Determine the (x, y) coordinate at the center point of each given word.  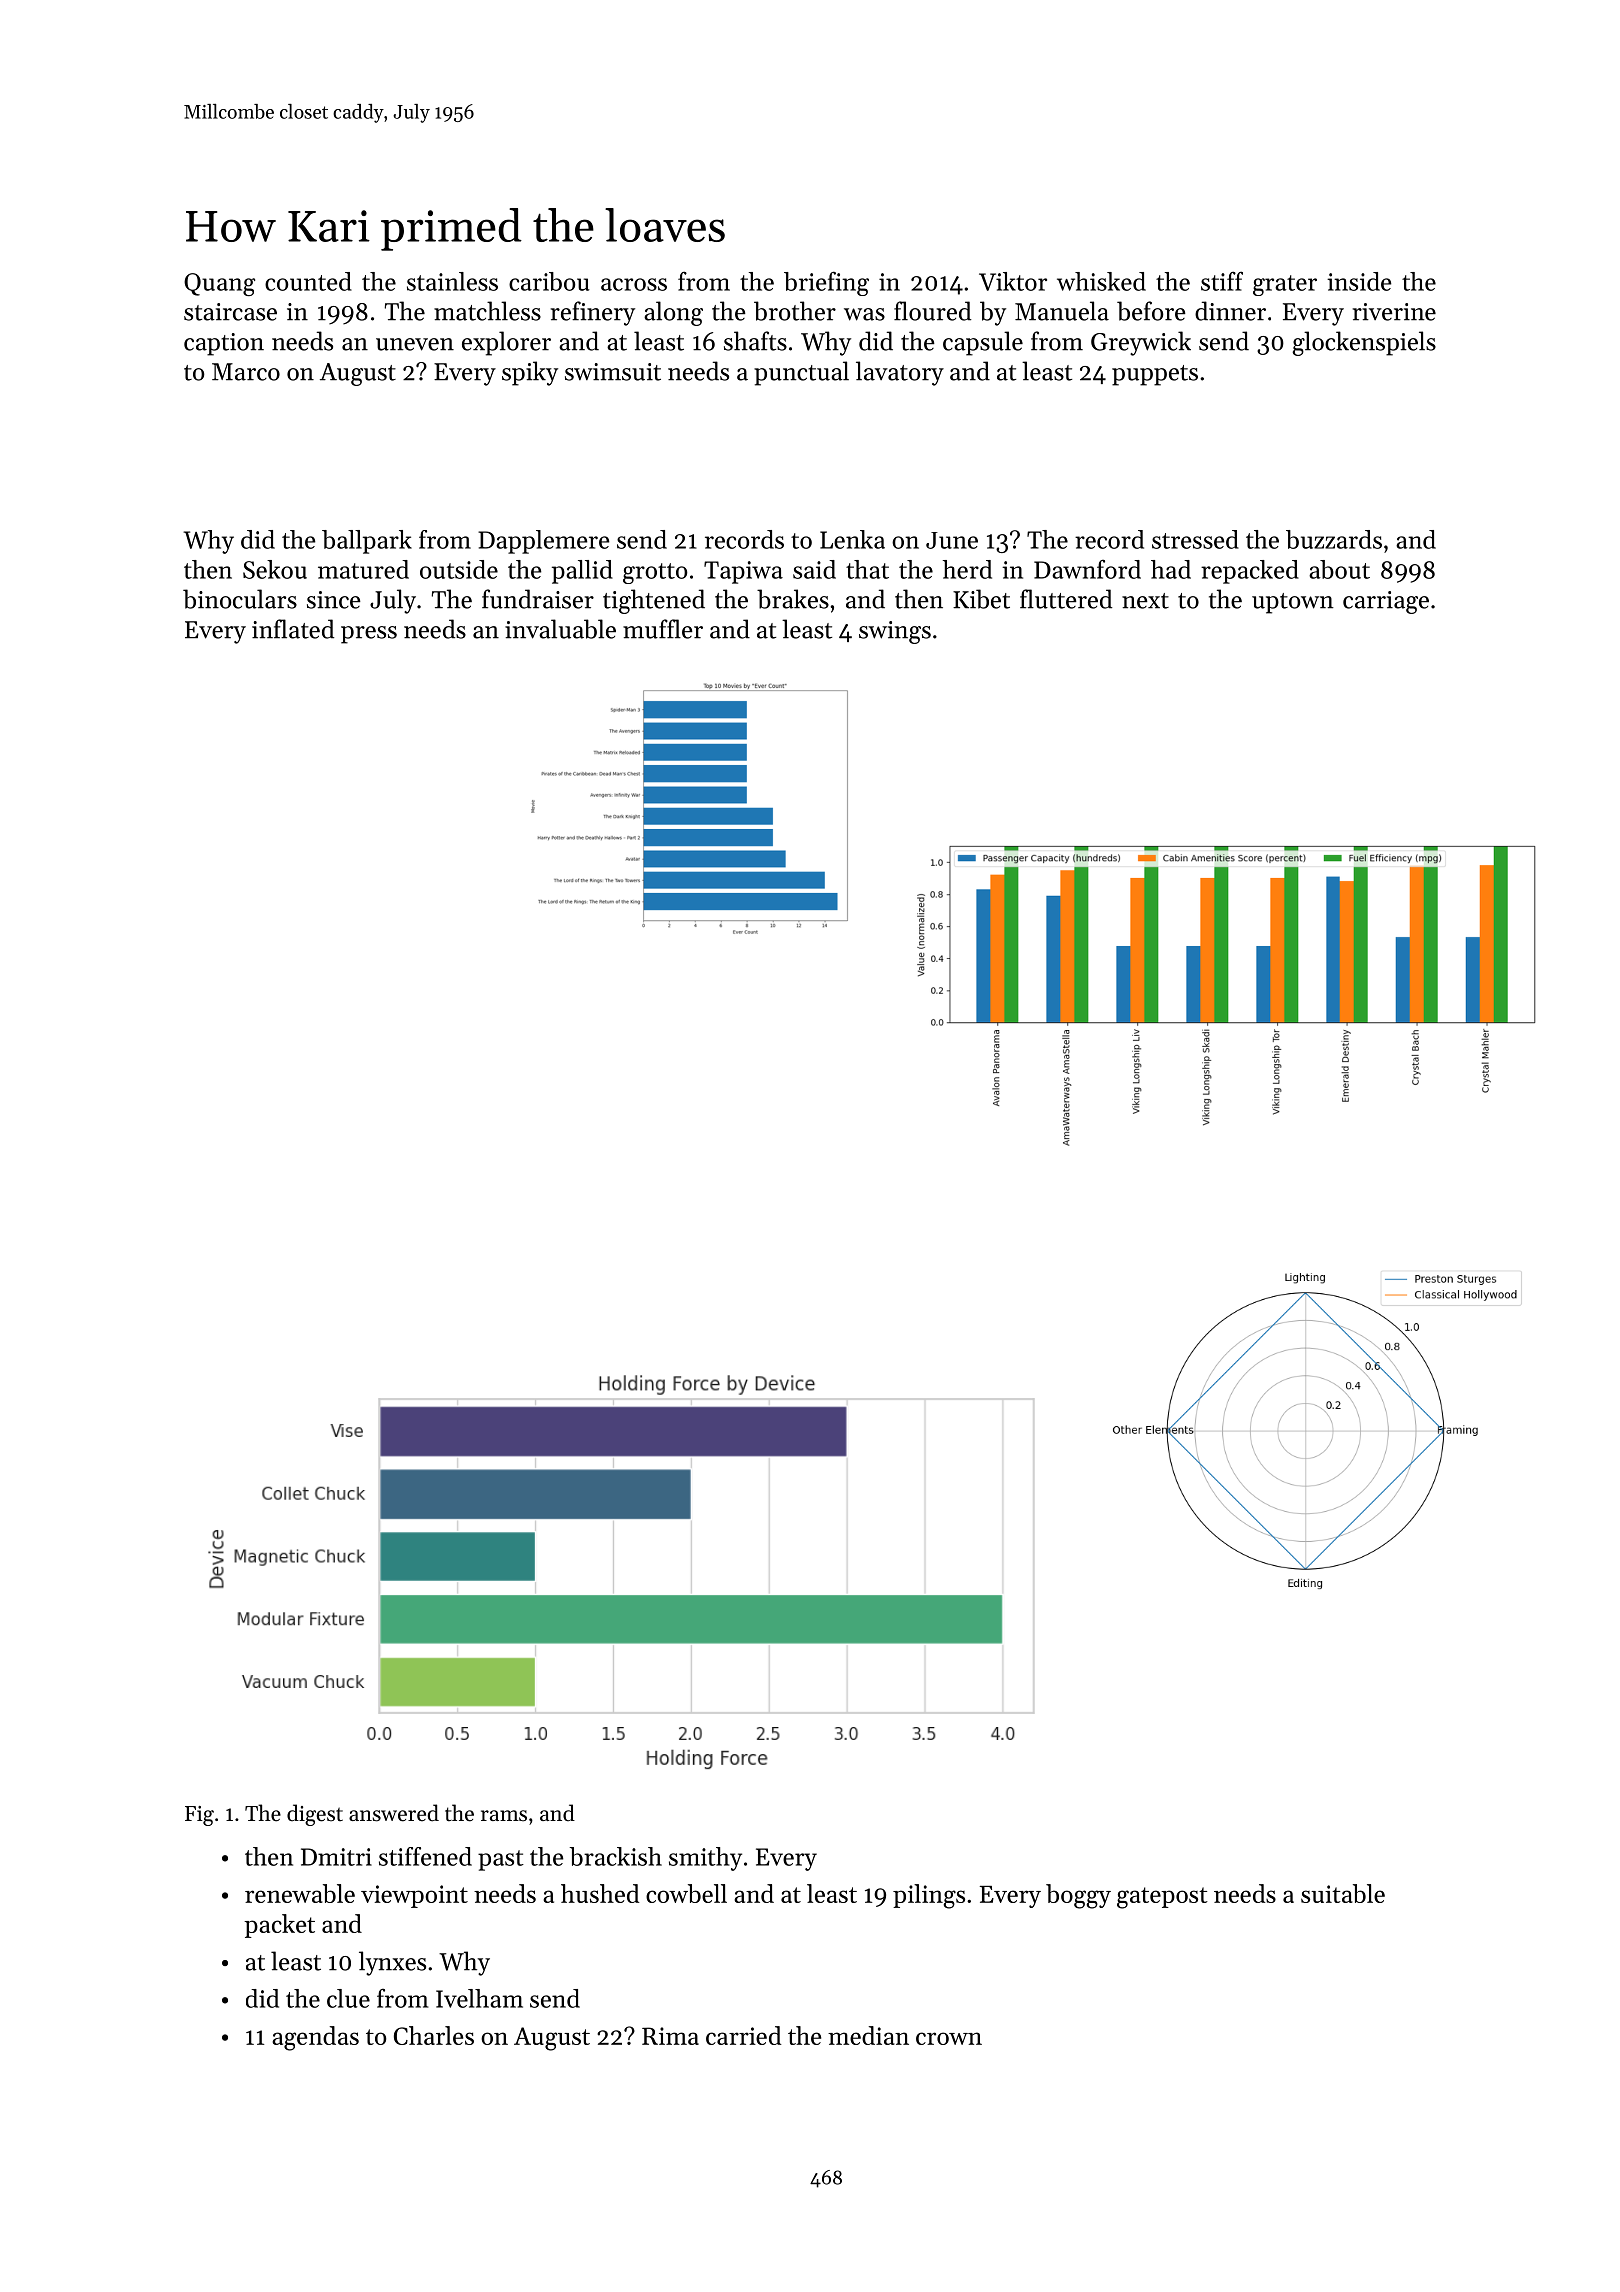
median (868, 2035)
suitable (1343, 1893)
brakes (793, 599)
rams (504, 1816)
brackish (616, 1856)
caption (224, 344)
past (501, 1860)
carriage (1386, 602)
